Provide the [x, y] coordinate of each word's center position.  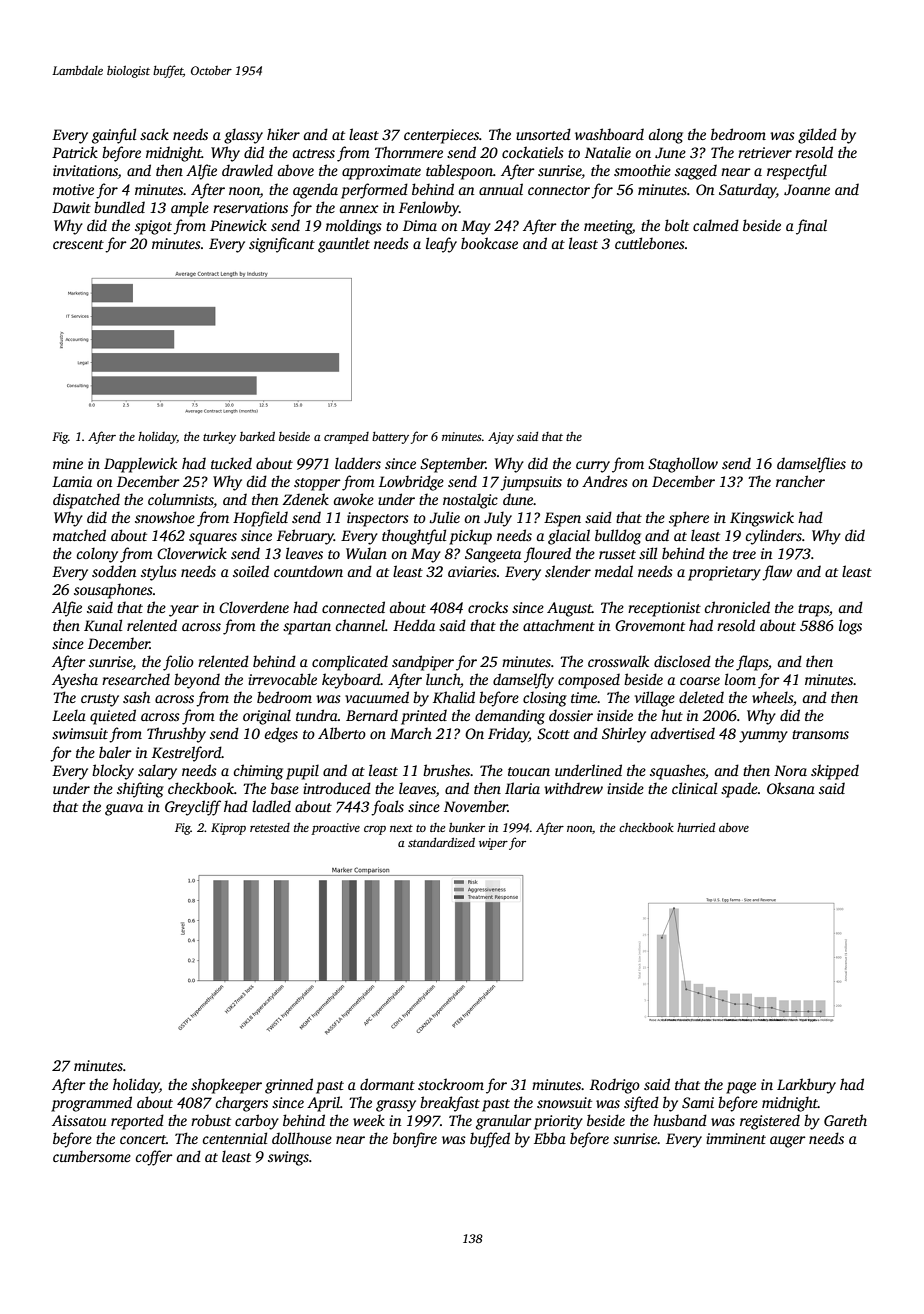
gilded [817, 136]
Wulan [366, 553]
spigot [153, 227]
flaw [777, 573]
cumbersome [92, 1156]
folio [178, 663]
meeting [608, 227]
